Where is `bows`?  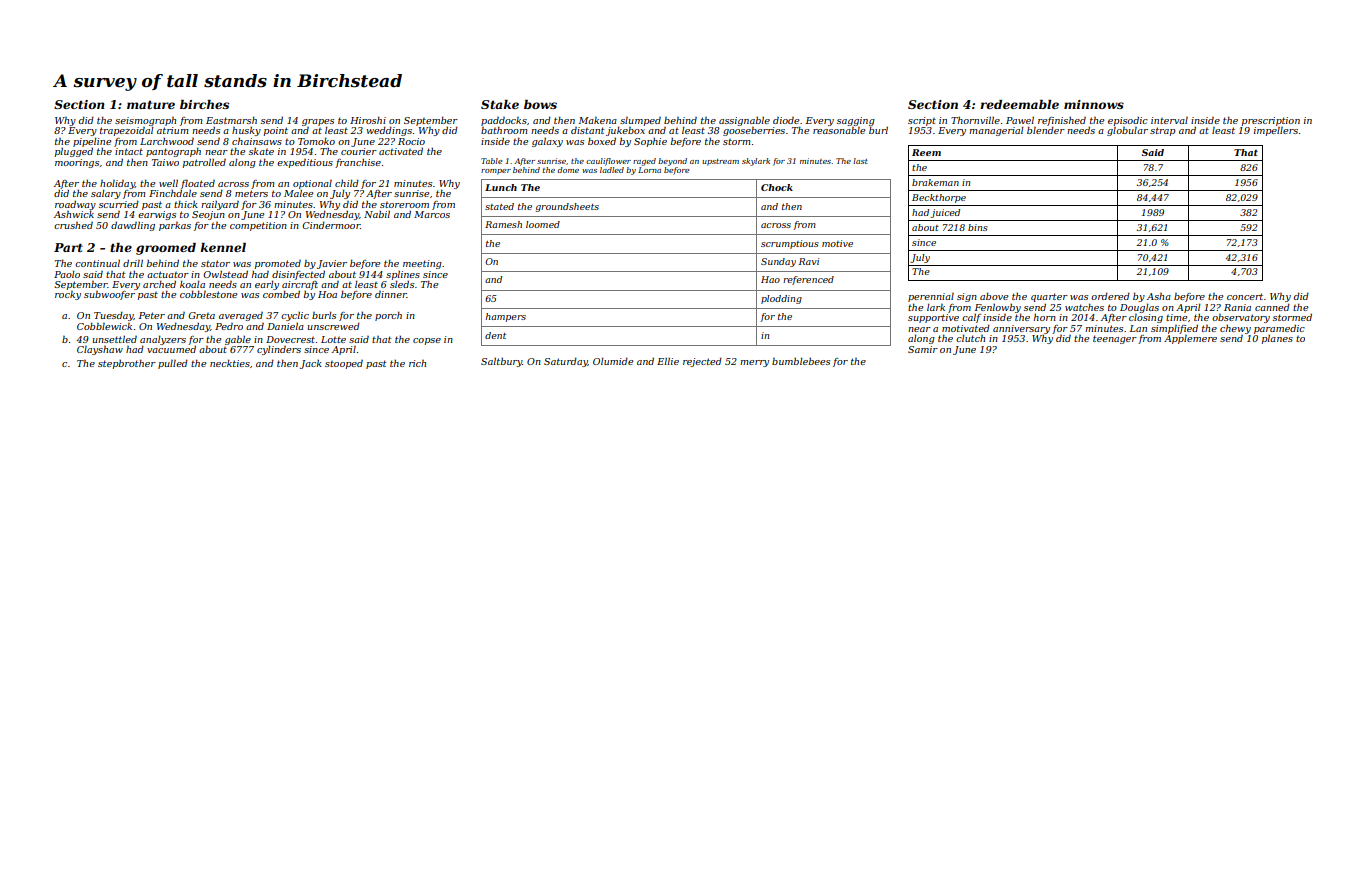 bows is located at coordinates (540, 104).
